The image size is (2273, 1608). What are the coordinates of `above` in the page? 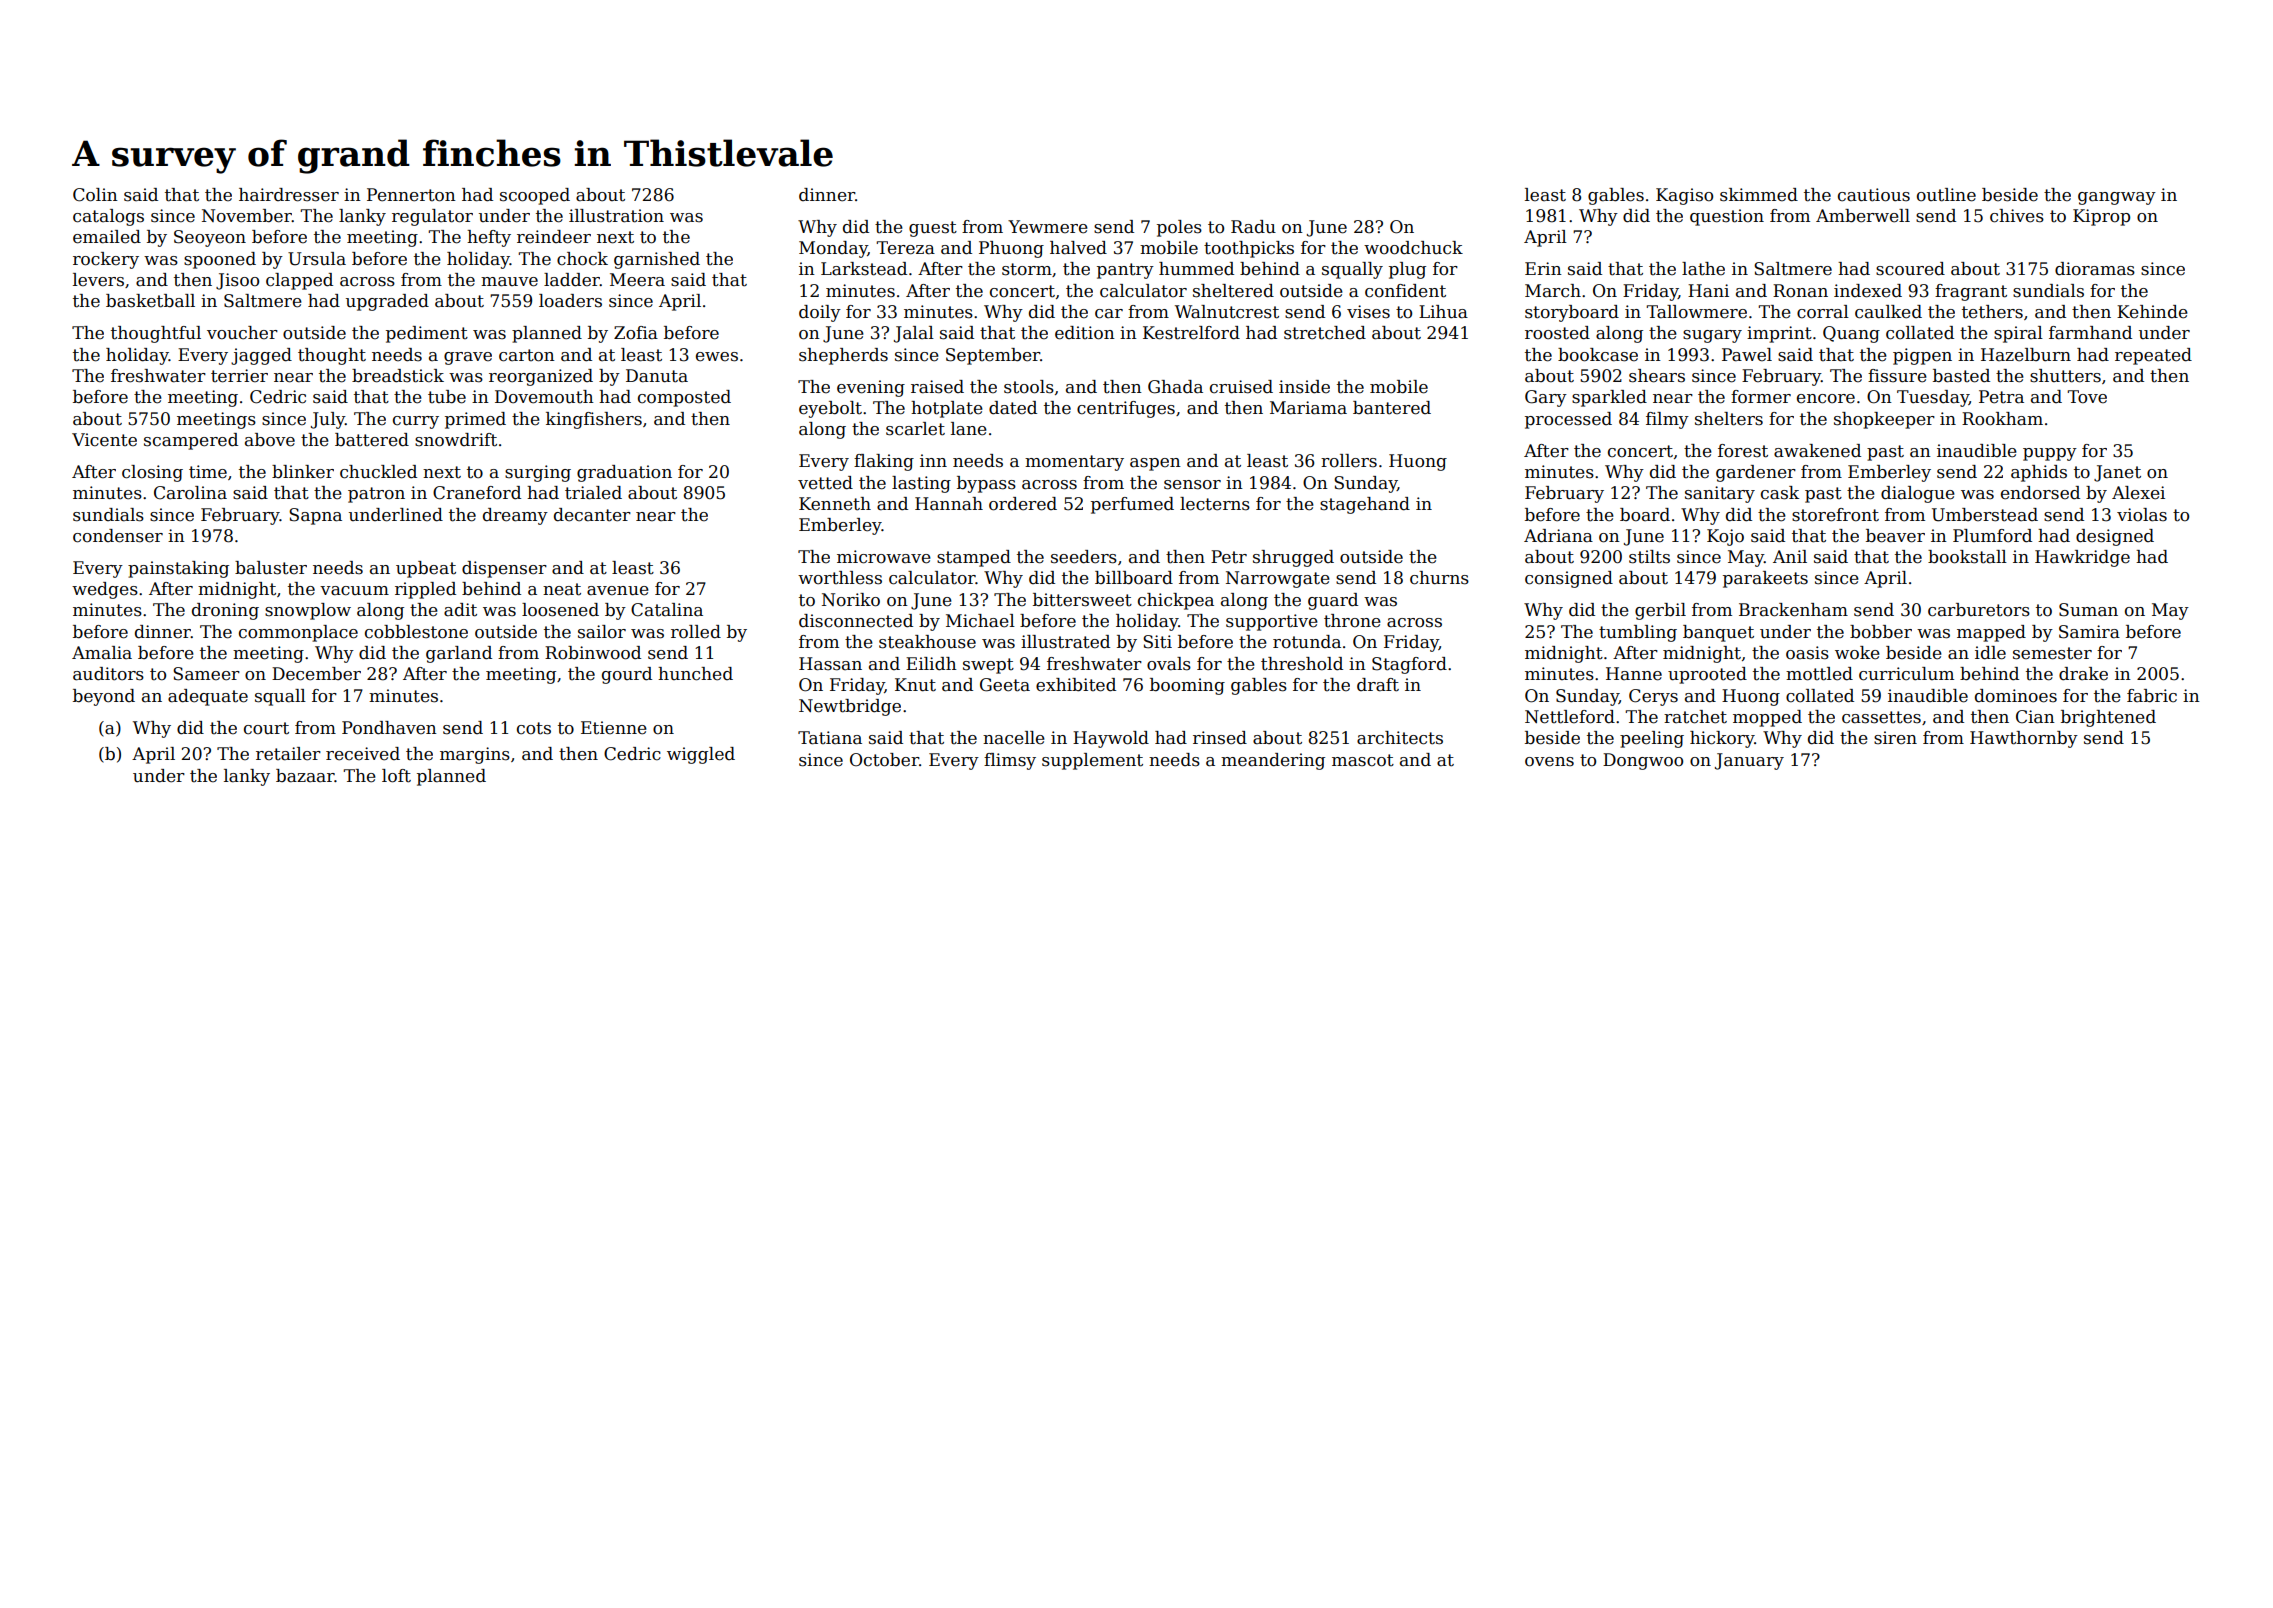 It's located at (270, 440).
